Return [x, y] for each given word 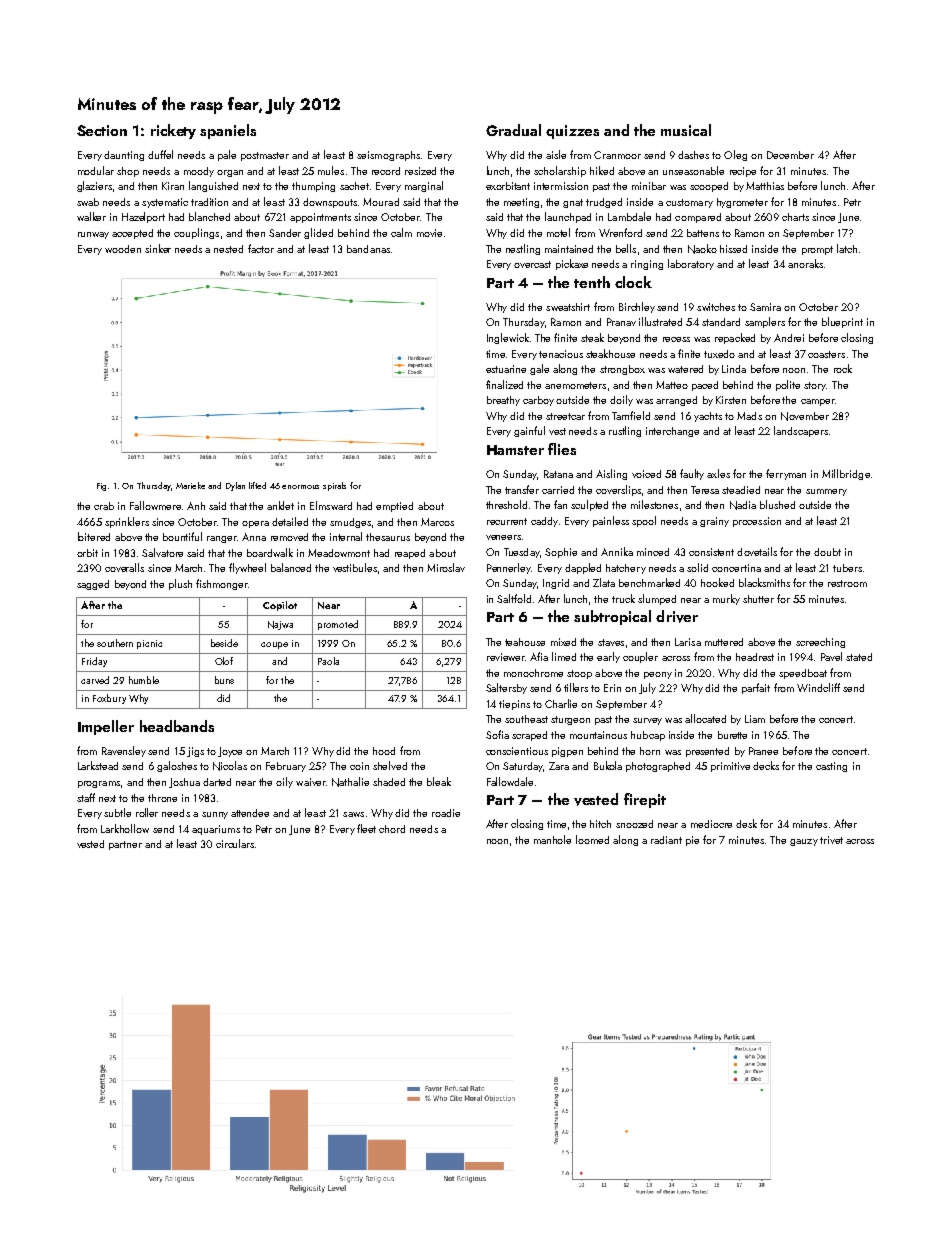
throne [162, 798]
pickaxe [572, 264]
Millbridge [846, 474]
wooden [123, 249]
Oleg [735, 155]
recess [676, 339]
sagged [93, 585]
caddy [544, 522]
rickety [173, 131]
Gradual [513, 130]
